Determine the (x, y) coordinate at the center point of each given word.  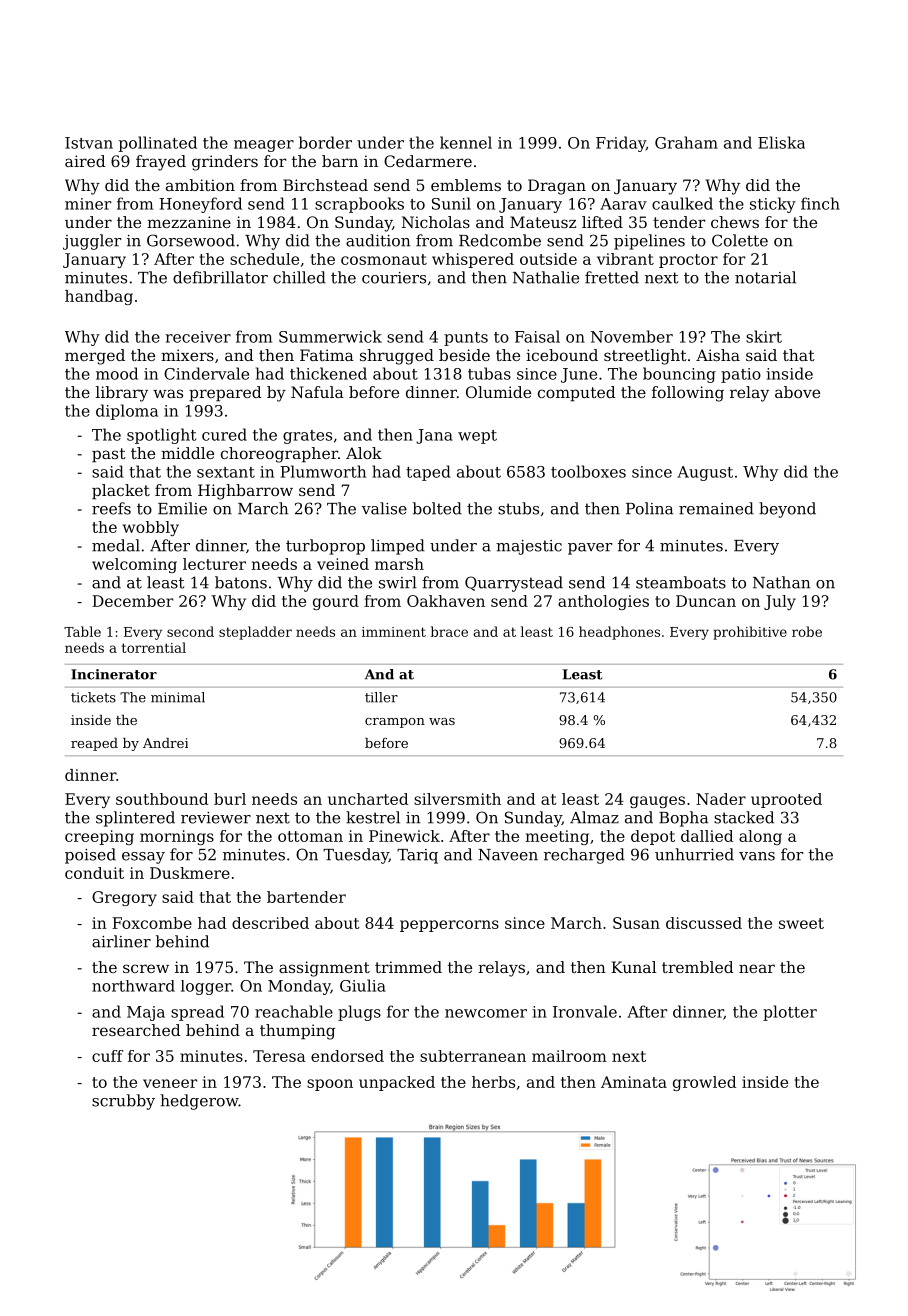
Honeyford (200, 205)
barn (340, 161)
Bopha (683, 819)
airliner (121, 941)
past (109, 455)
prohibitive (750, 633)
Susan (636, 923)
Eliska (781, 142)
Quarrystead (514, 584)
